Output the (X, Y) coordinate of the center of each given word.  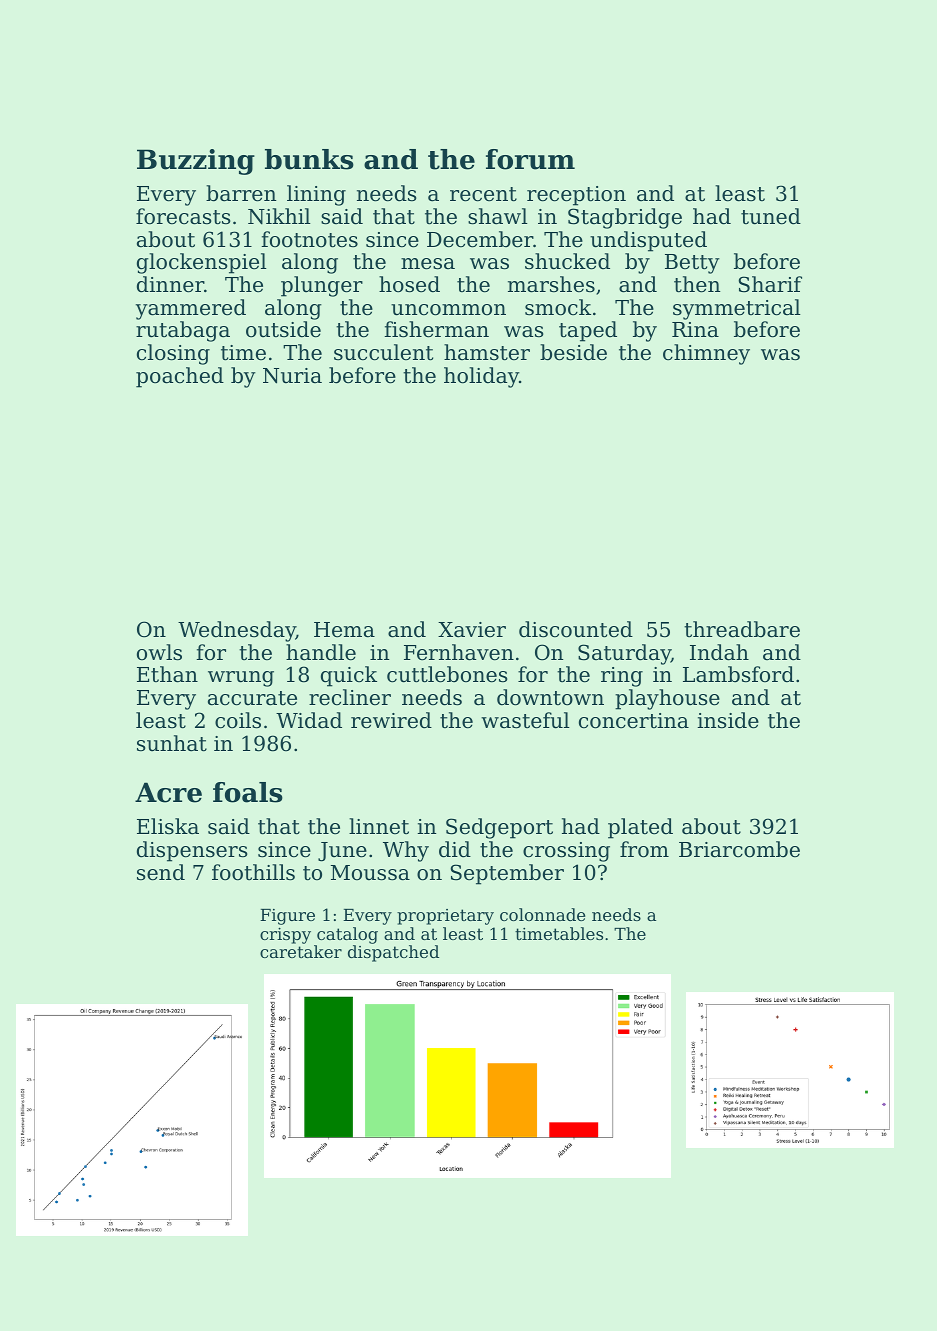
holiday (481, 377)
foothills (253, 872)
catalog (347, 935)
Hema (344, 630)
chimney (706, 354)
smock (558, 307)
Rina (695, 330)
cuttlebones (447, 674)
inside (728, 720)
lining (316, 195)
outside (283, 329)
